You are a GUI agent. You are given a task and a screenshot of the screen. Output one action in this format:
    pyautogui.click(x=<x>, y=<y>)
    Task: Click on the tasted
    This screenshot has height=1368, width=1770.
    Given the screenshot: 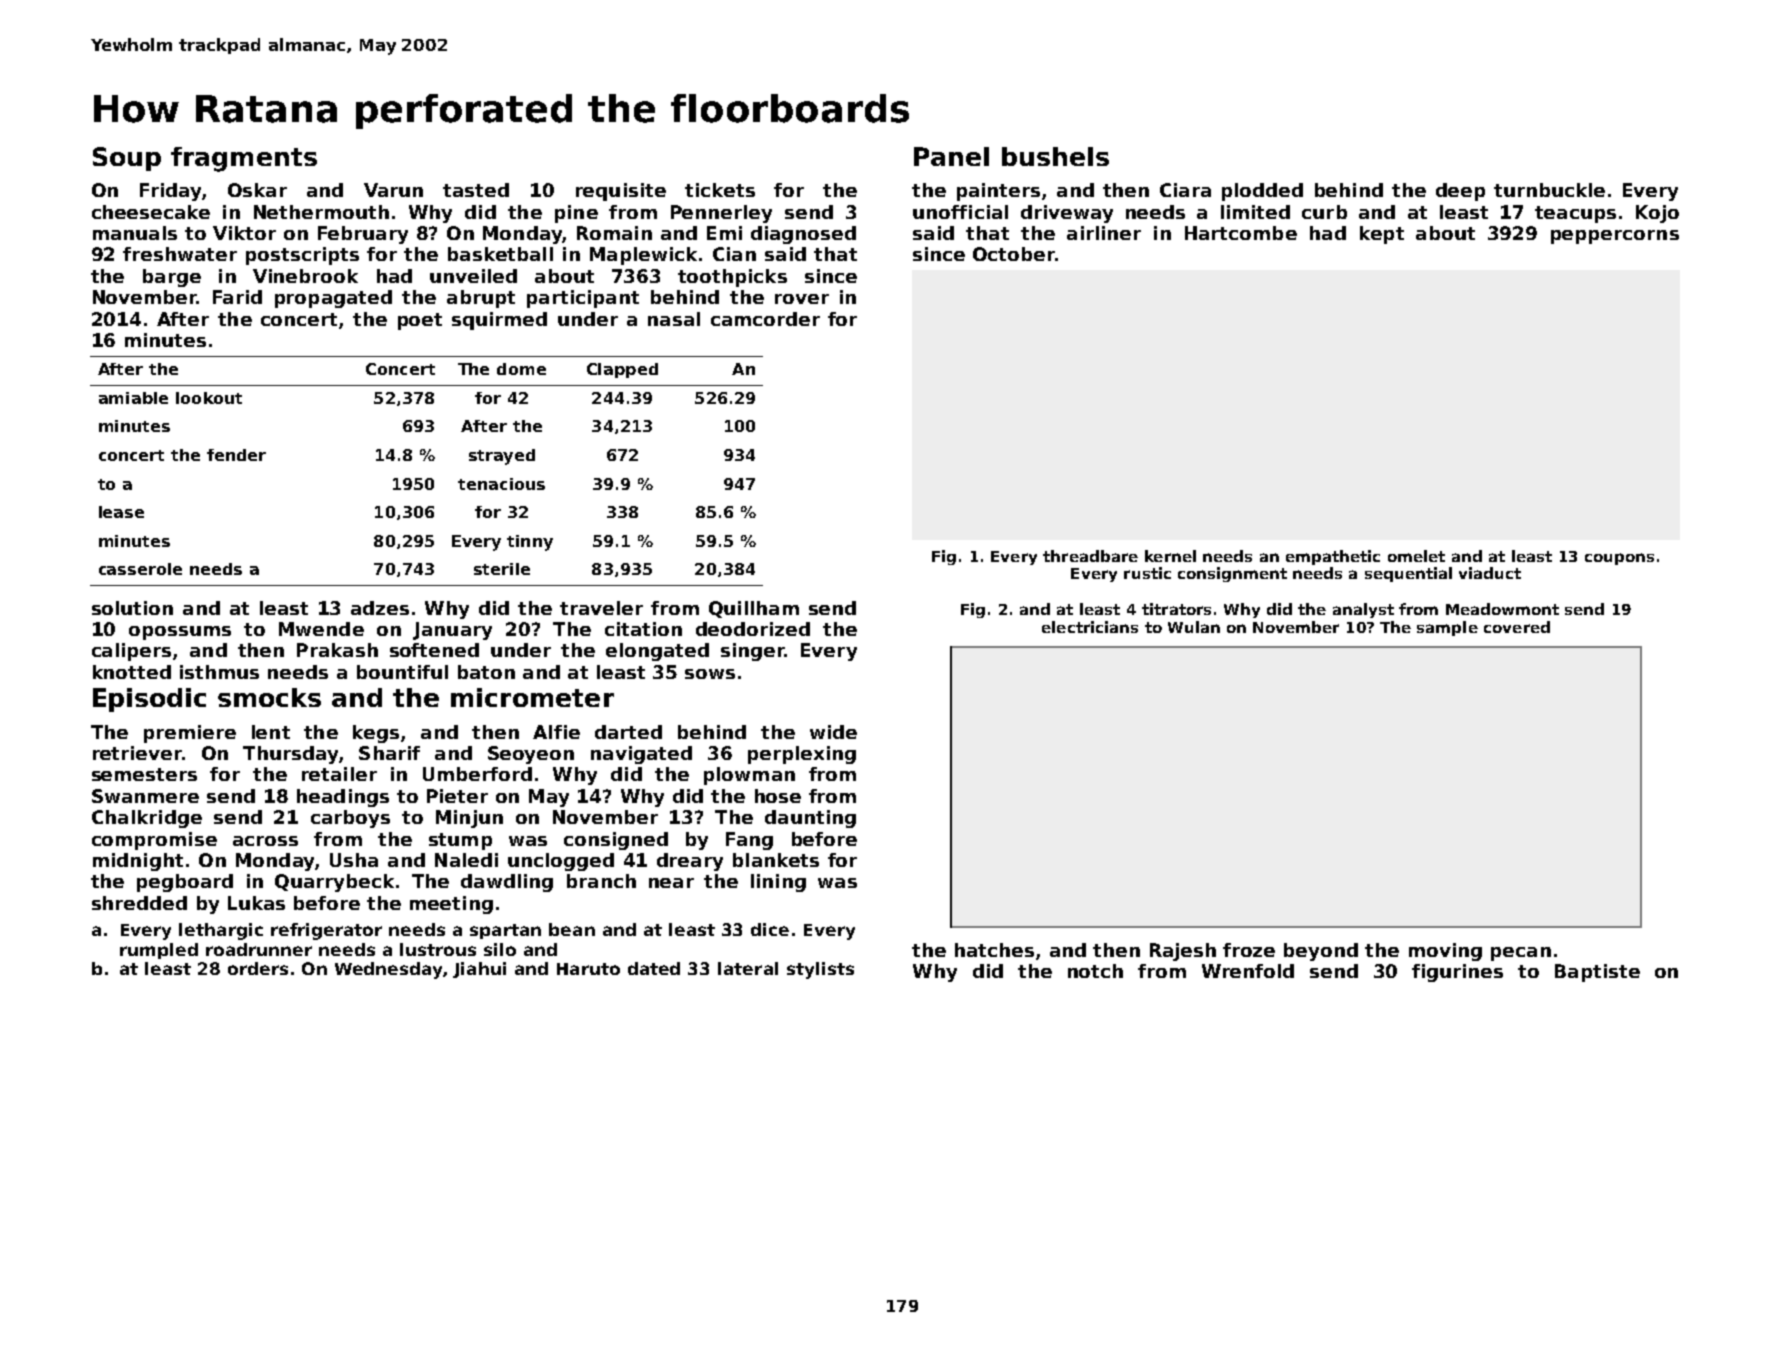 What is the action you would take?
    pyautogui.click(x=476, y=190)
